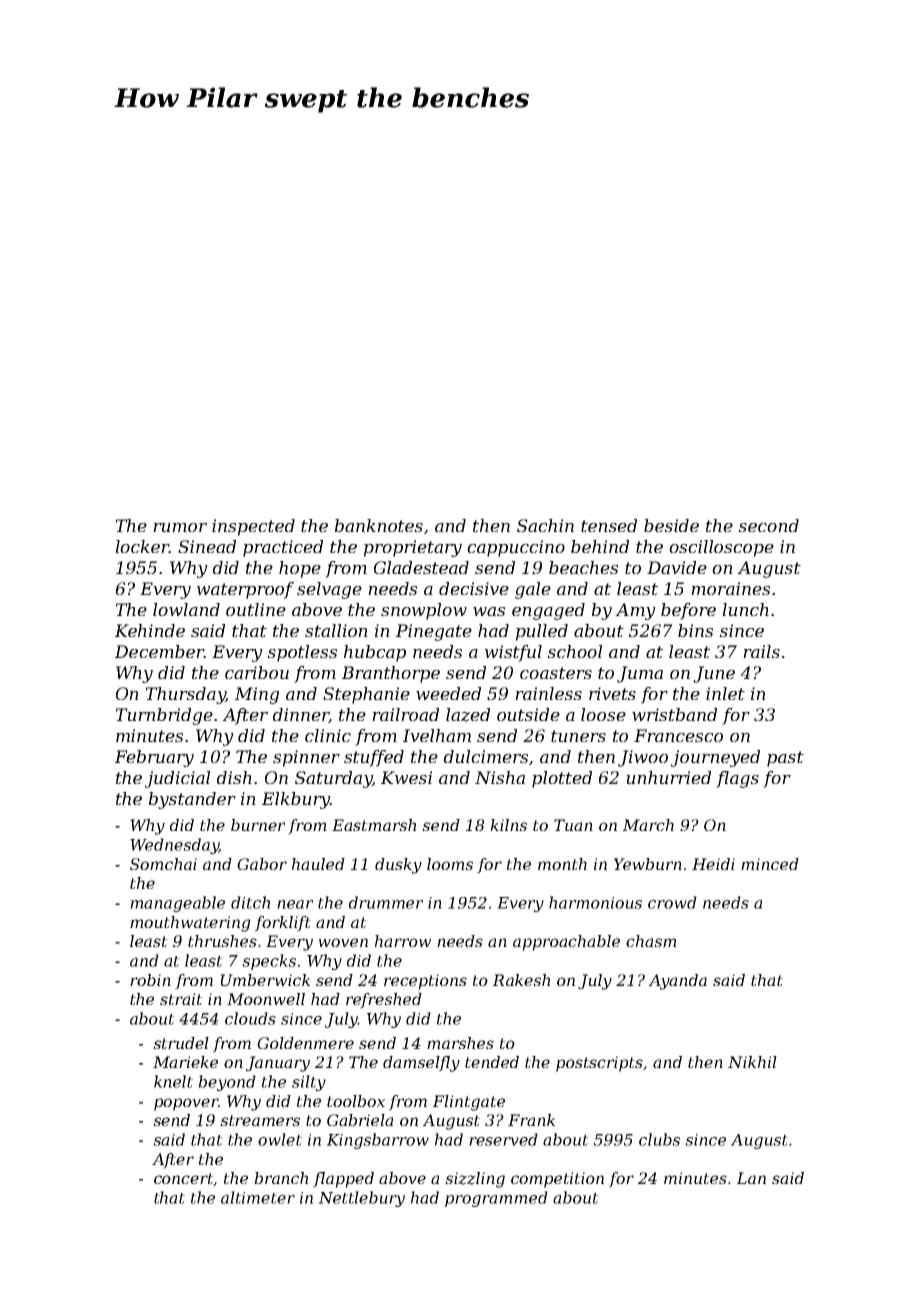 The image size is (924, 1308). Describe the element at coordinates (674, 714) in the screenshot. I see `wristband` at that location.
